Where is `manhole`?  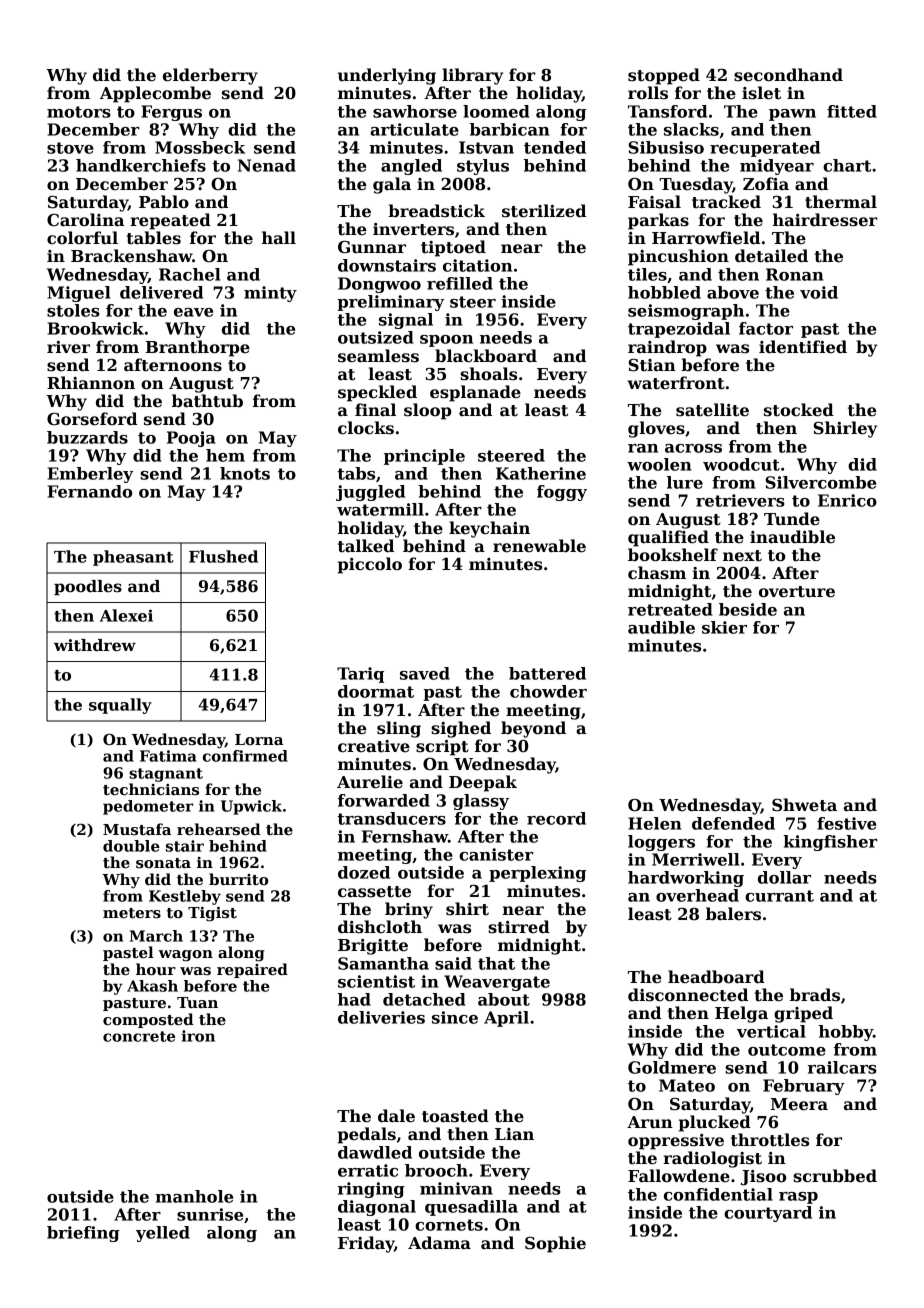
manhole is located at coordinates (194, 1196).
